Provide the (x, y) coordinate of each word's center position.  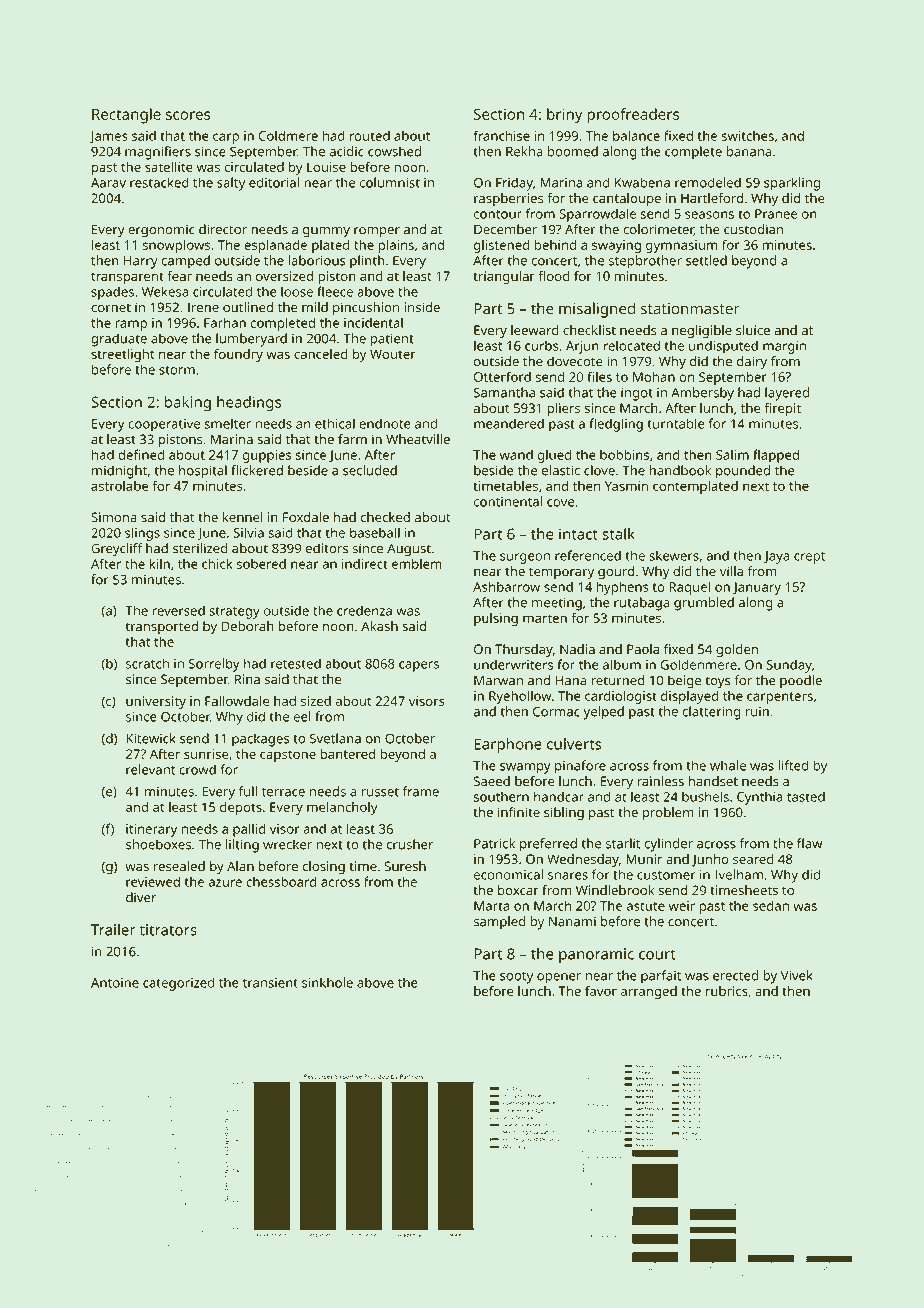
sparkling (792, 184)
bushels (705, 796)
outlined (248, 307)
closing (323, 868)
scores (188, 115)
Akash (379, 626)
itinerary (151, 830)
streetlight (122, 355)
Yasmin (626, 486)
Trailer (113, 930)
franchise (502, 135)
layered (787, 394)
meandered (509, 423)
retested (296, 663)
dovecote (575, 361)
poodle (801, 681)
